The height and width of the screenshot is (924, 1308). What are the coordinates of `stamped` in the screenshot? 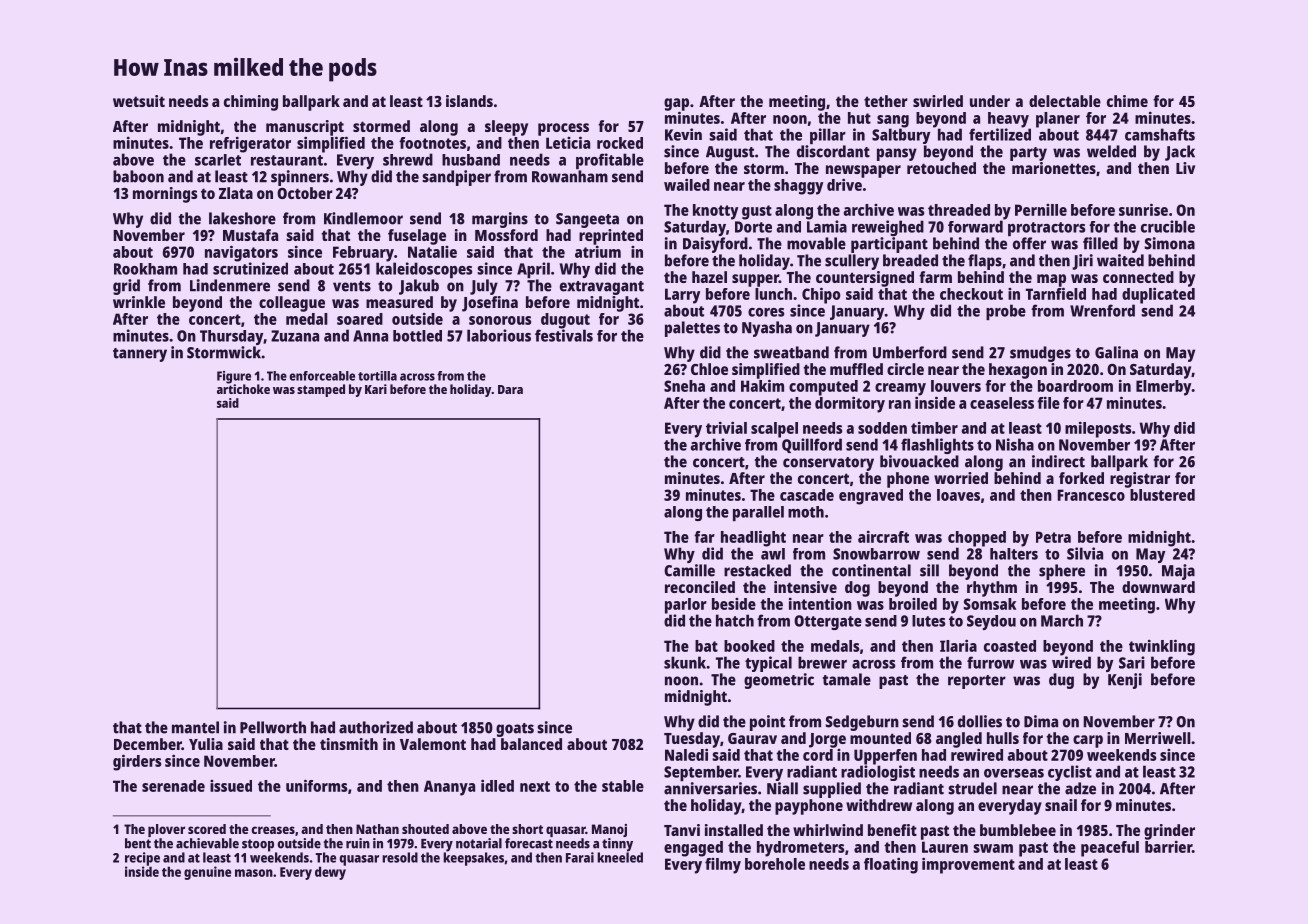 It's located at (321, 390).
